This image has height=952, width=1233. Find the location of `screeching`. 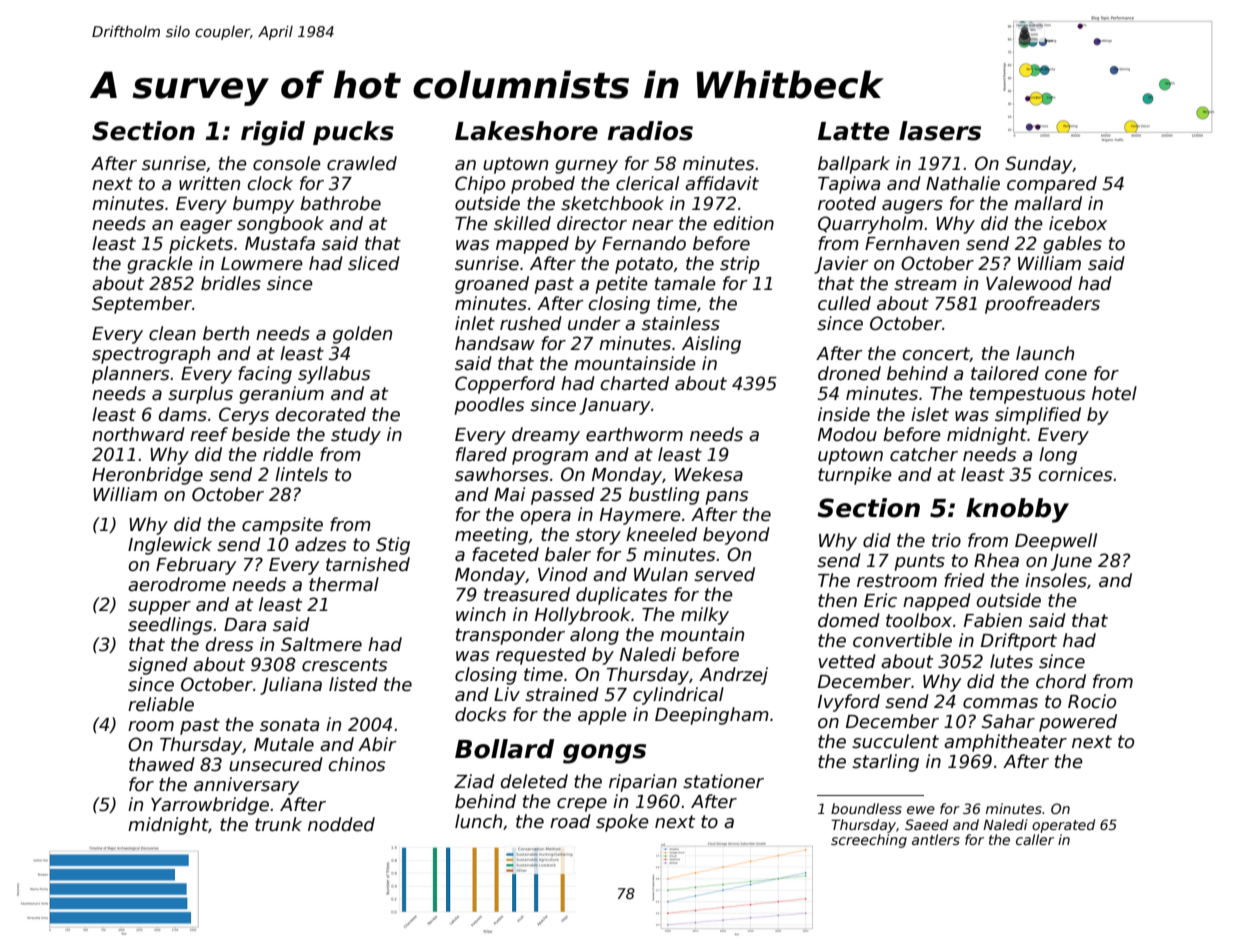

screeching is located at coordinates (869, 841).
